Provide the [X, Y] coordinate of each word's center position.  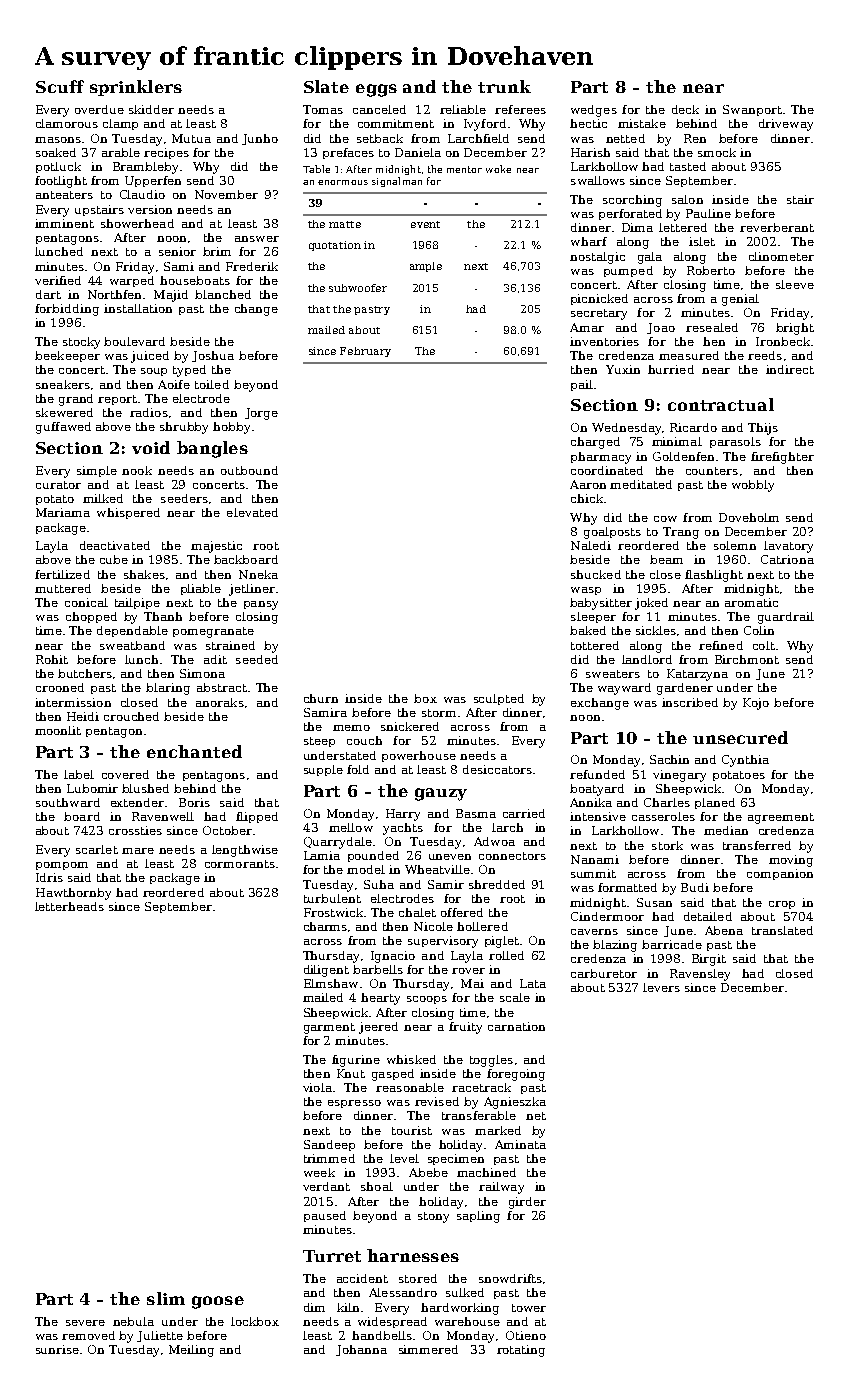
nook [137, 470]
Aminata [520, 1144]
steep [319, 742]
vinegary [679, 776]
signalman [397, 182]
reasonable [410, 1087]
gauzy [441, 794]
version [150, 209]
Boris [194, 802]
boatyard [597, 790]
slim [166, 1298]
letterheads [69, 906]
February [365, 352]
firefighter [782, 458]
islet [702, 241]
